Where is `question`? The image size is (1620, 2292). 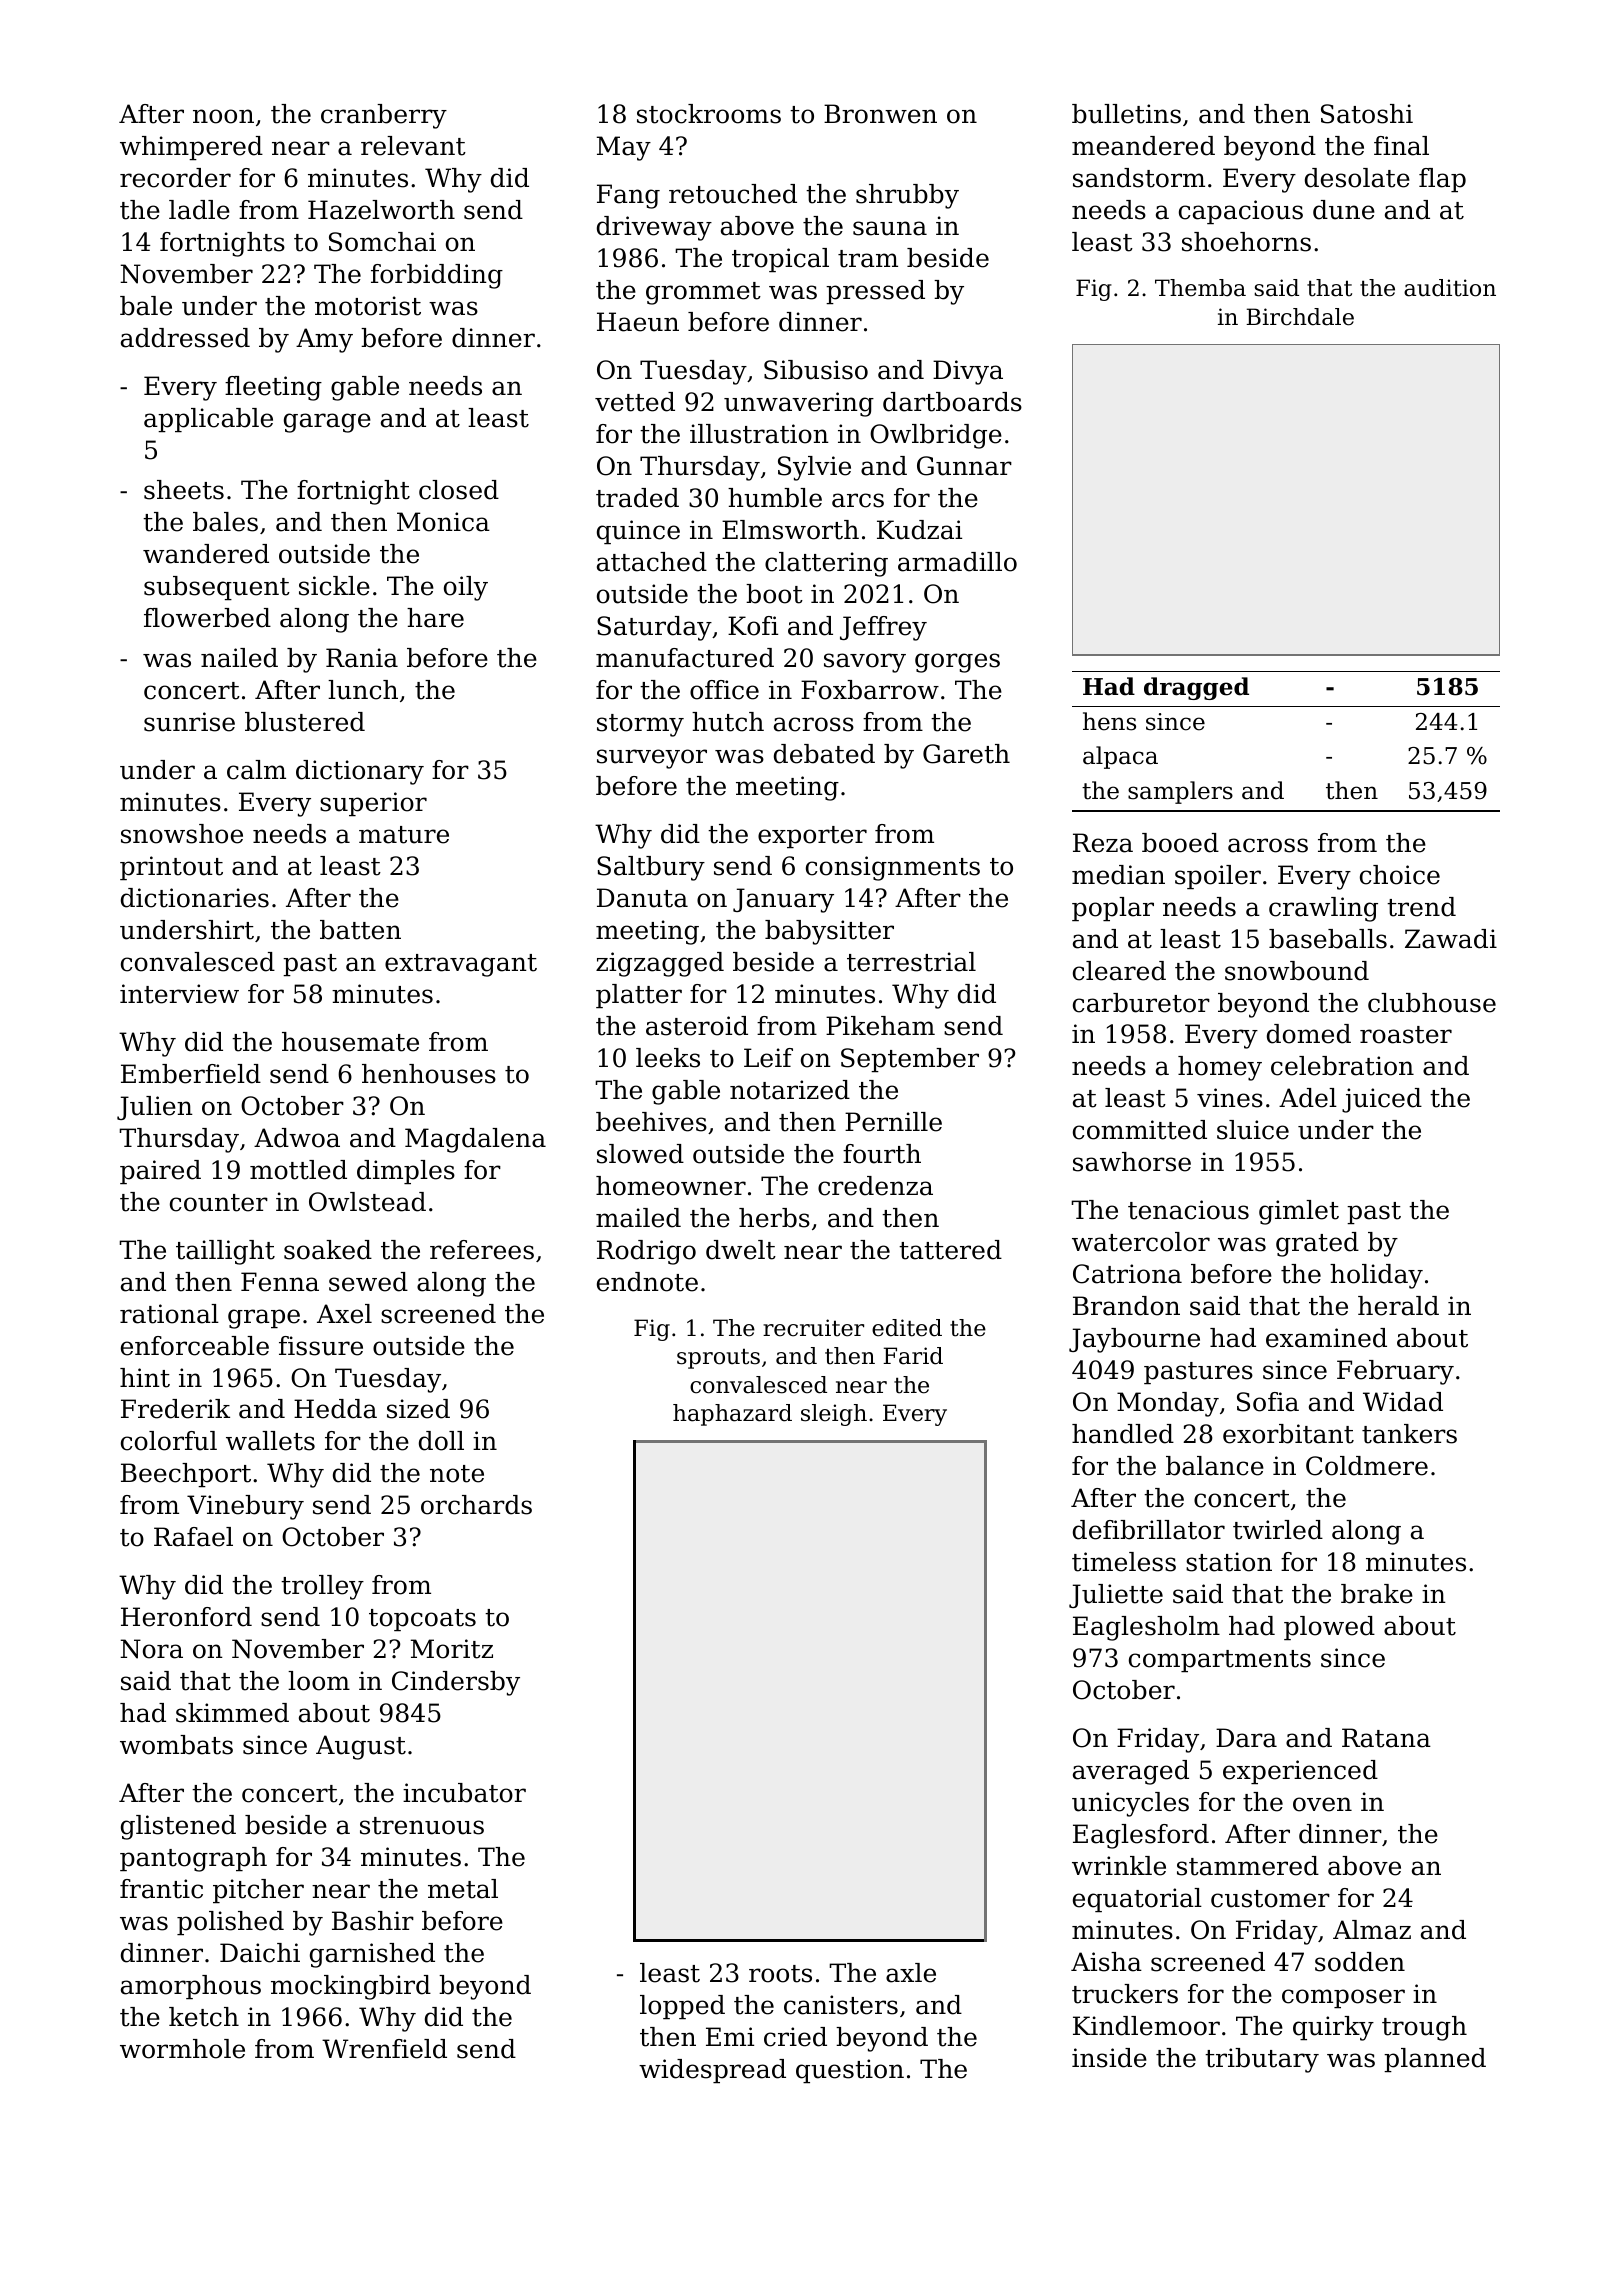
question is located at coordinates (850, 2071).
